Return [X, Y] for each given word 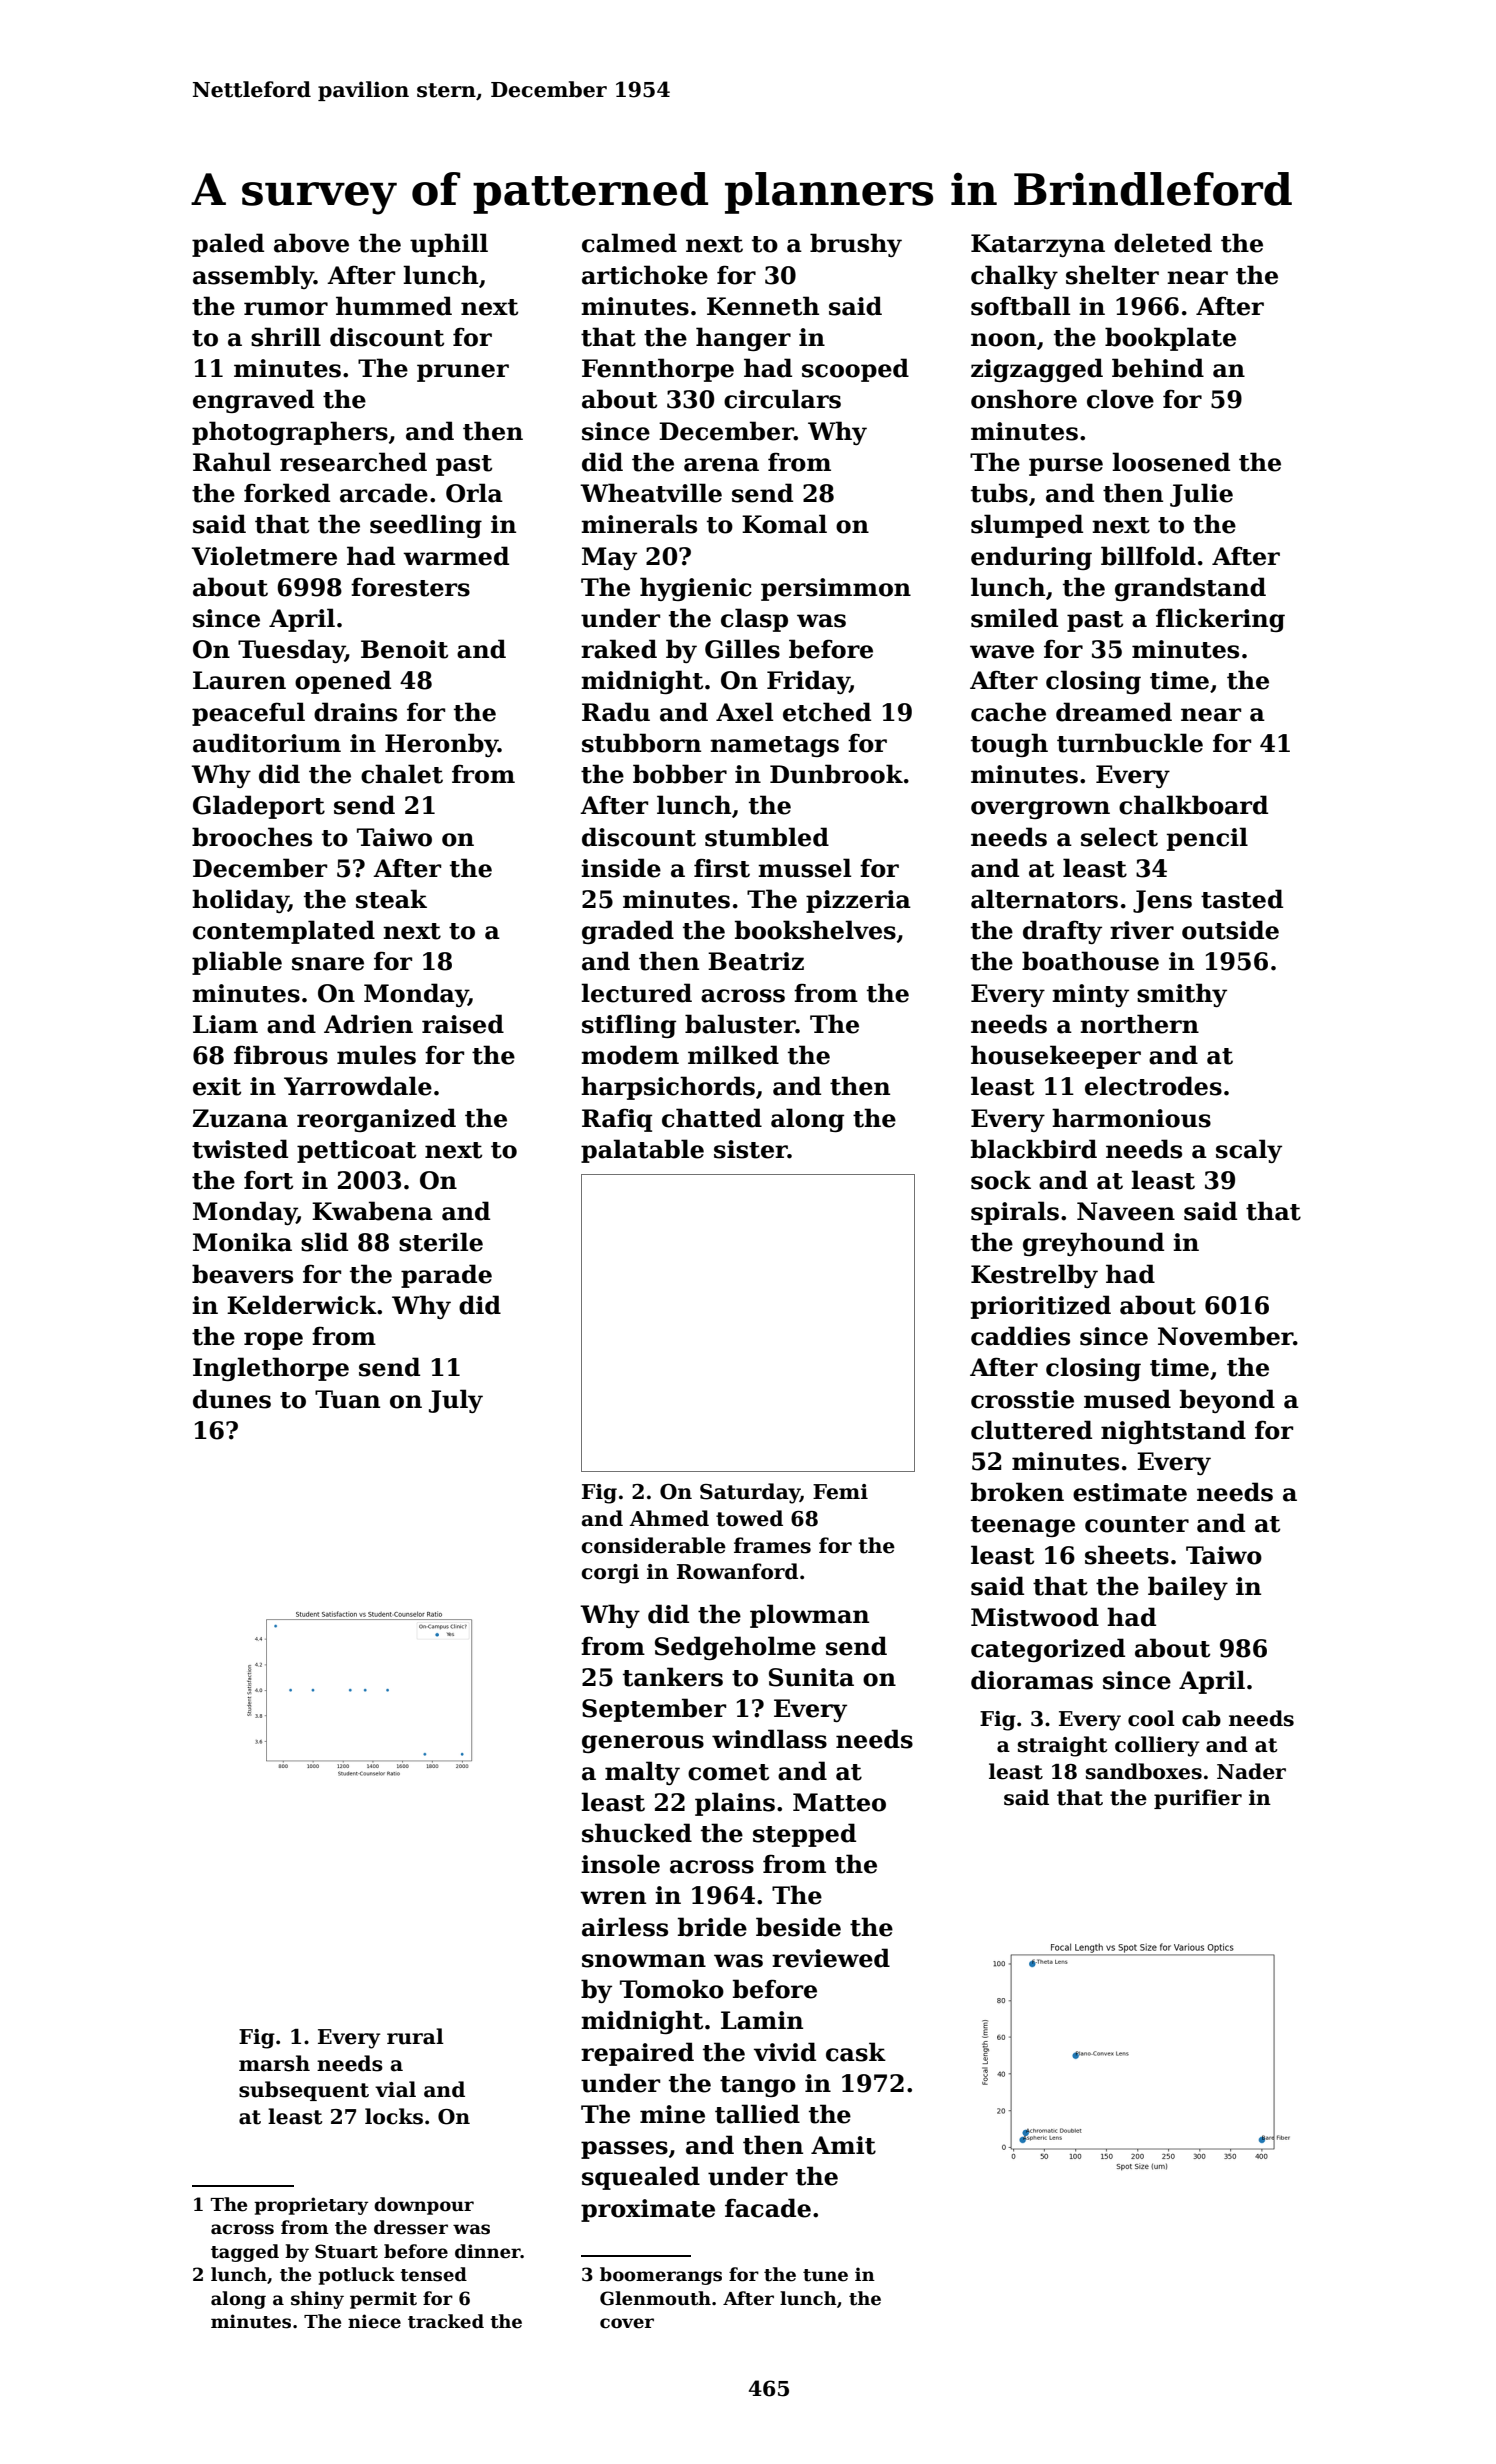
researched [353, 462]
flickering [1220, 620]
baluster [740, 1024]
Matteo [839, 1802]
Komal [784, 524]
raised [463, 1024]
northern [1139, 1024]
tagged [245, 2253]
